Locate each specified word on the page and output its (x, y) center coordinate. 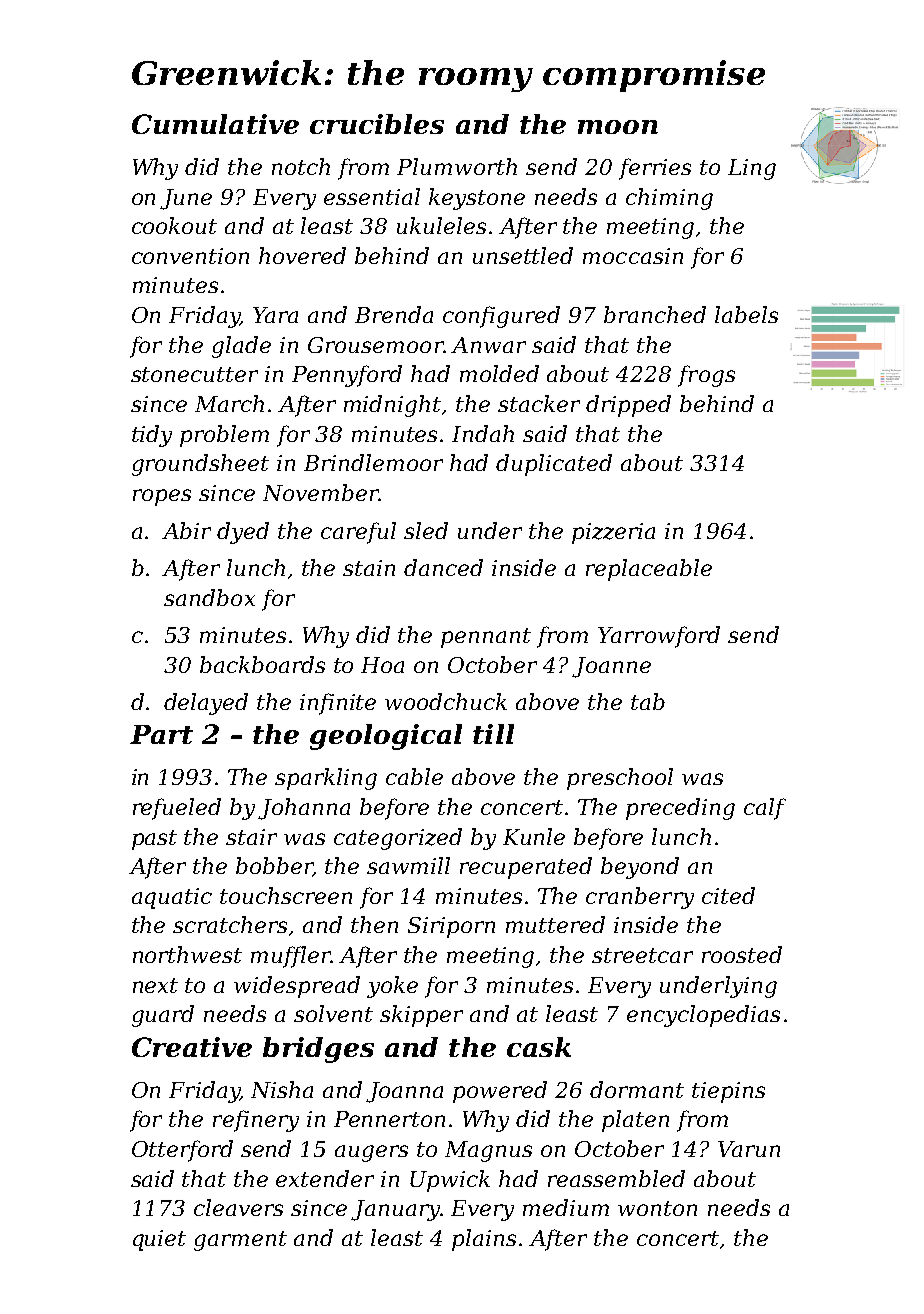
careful (358, 533)
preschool (620, 779)
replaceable (649, 570)
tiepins (728, 1092)
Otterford (182, 1151)
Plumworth (457, 166)
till (493, 734)
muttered (555, 924)
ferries (655, 169)
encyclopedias (703, 1016)
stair (251, 837)
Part (161, 734)
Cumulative (215, 124)
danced (443, 567)
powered (500, 1092)
